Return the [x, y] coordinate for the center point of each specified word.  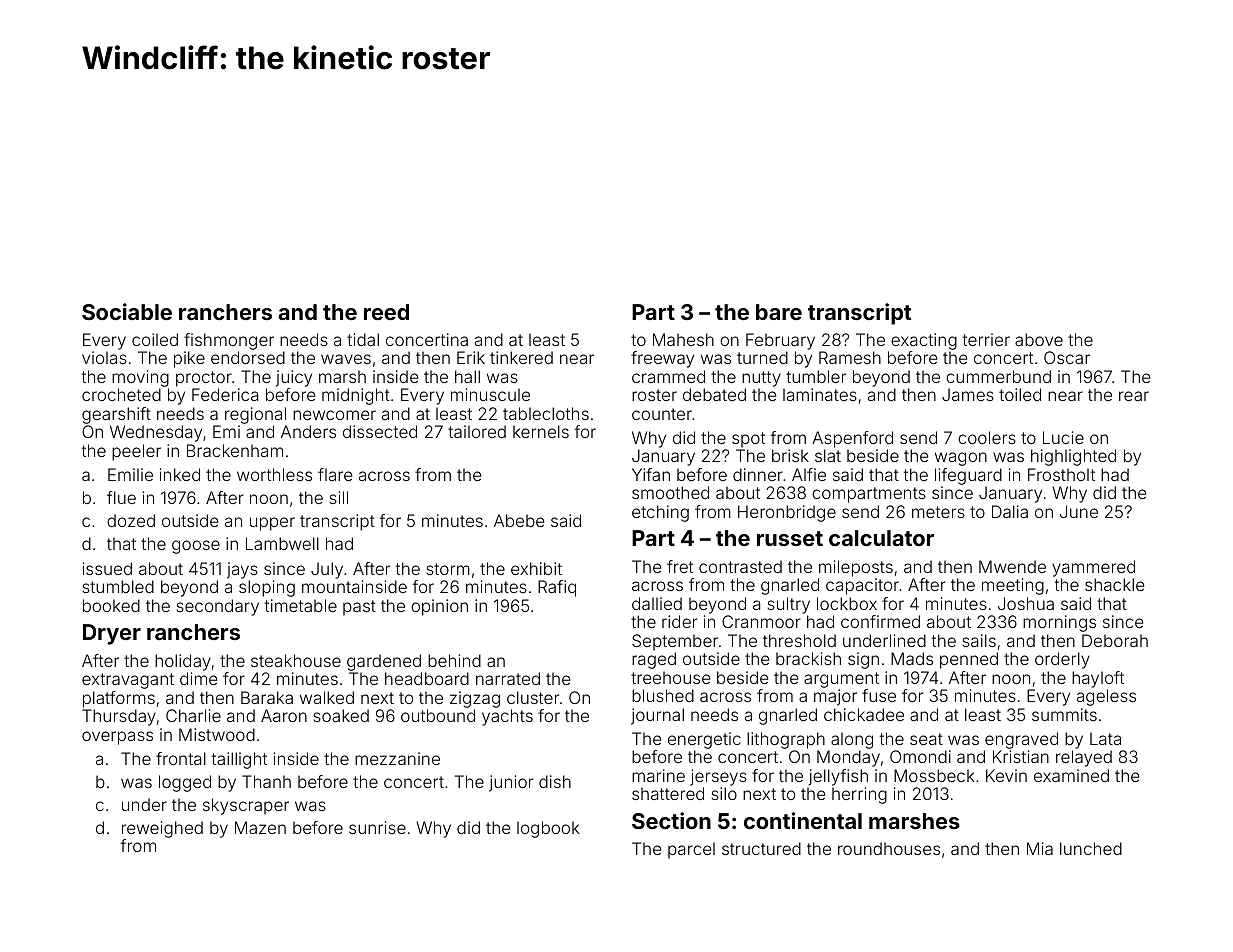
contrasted [740, 566]
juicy [294, 378]
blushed [663, 695]
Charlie [193, 715]
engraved [1021, 740]
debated [714, 394]
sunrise [377, 827]
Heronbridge [787, 513]
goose [196, 547]
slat [828, 455]
